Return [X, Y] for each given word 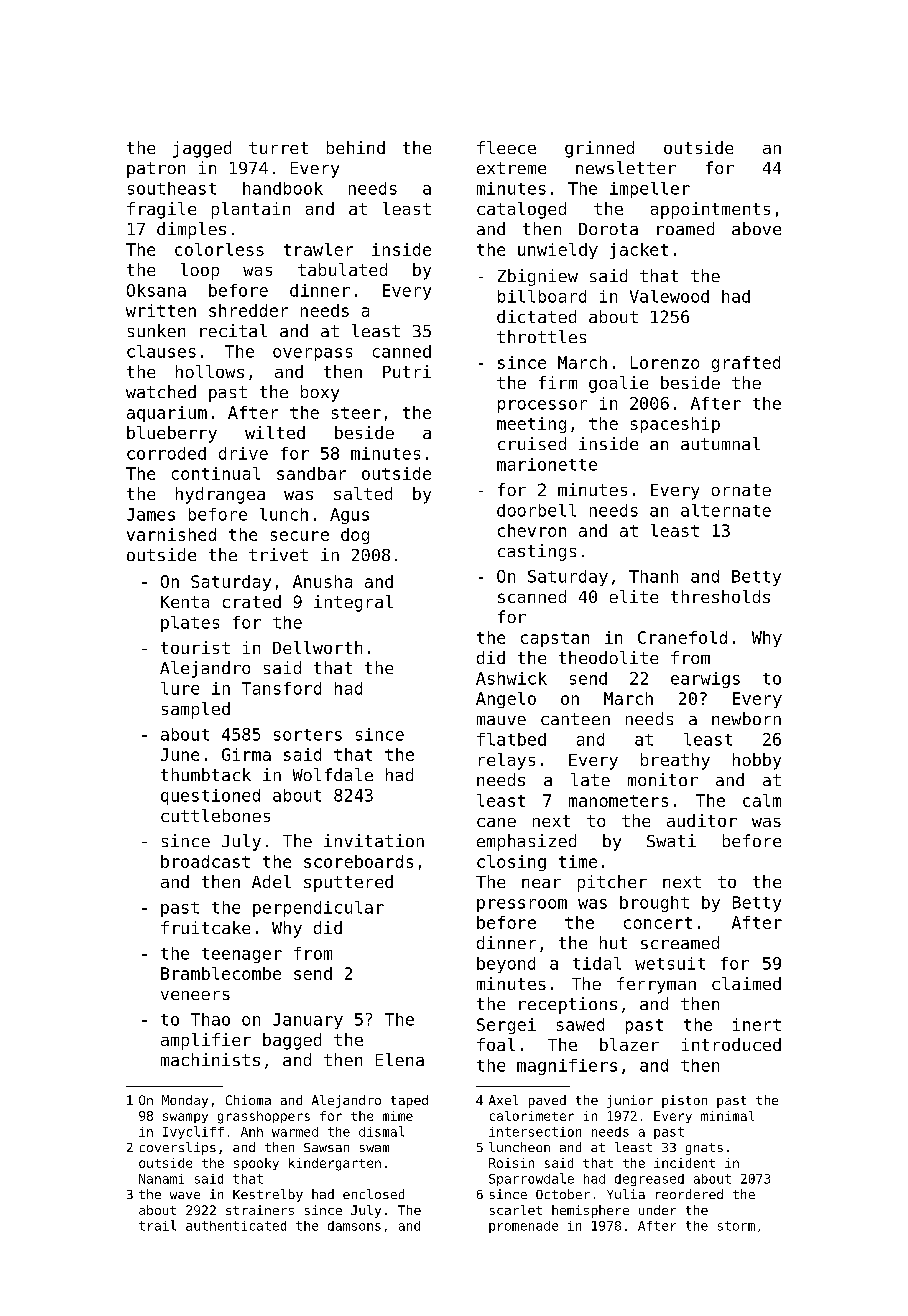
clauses [161, 351]
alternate [726, 510]
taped [409, 1101]
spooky [256, 1164]
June [180, 754]
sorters [308, 735]
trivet [278, 554]
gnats [704, 1149]
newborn [746, 718]
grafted [746, 364]
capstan [555, 639]
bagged [292, 1041]
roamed [685, 228]
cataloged [521, 210]
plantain [251, 210]
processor [542, 406]
